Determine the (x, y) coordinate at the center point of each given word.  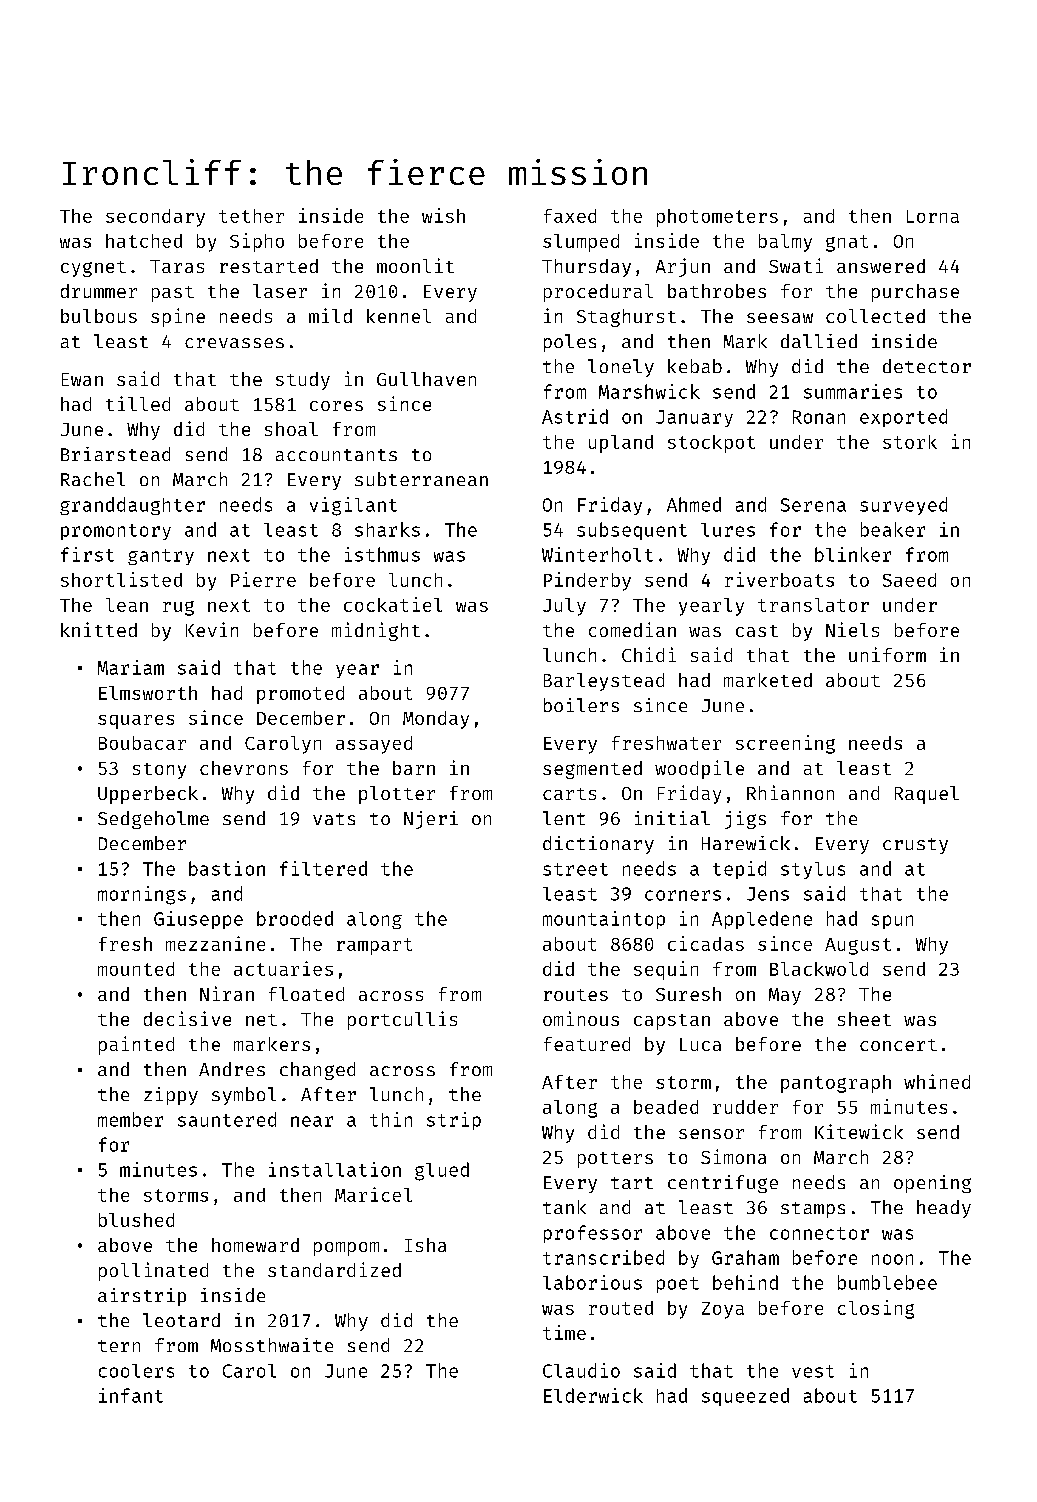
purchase (915, 293)
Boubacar (142, 743)
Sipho (257, 242)
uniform (887, 654)
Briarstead (115, 454)
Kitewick (859, 1131)
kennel (399, 316)
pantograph (836, 1084)
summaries (853, 391)
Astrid (575, 416)
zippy (171, 1096)
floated (306, 994)
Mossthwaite (272, 1345)
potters (615, 1160)
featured (587, 1044)
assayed (374, 745)
